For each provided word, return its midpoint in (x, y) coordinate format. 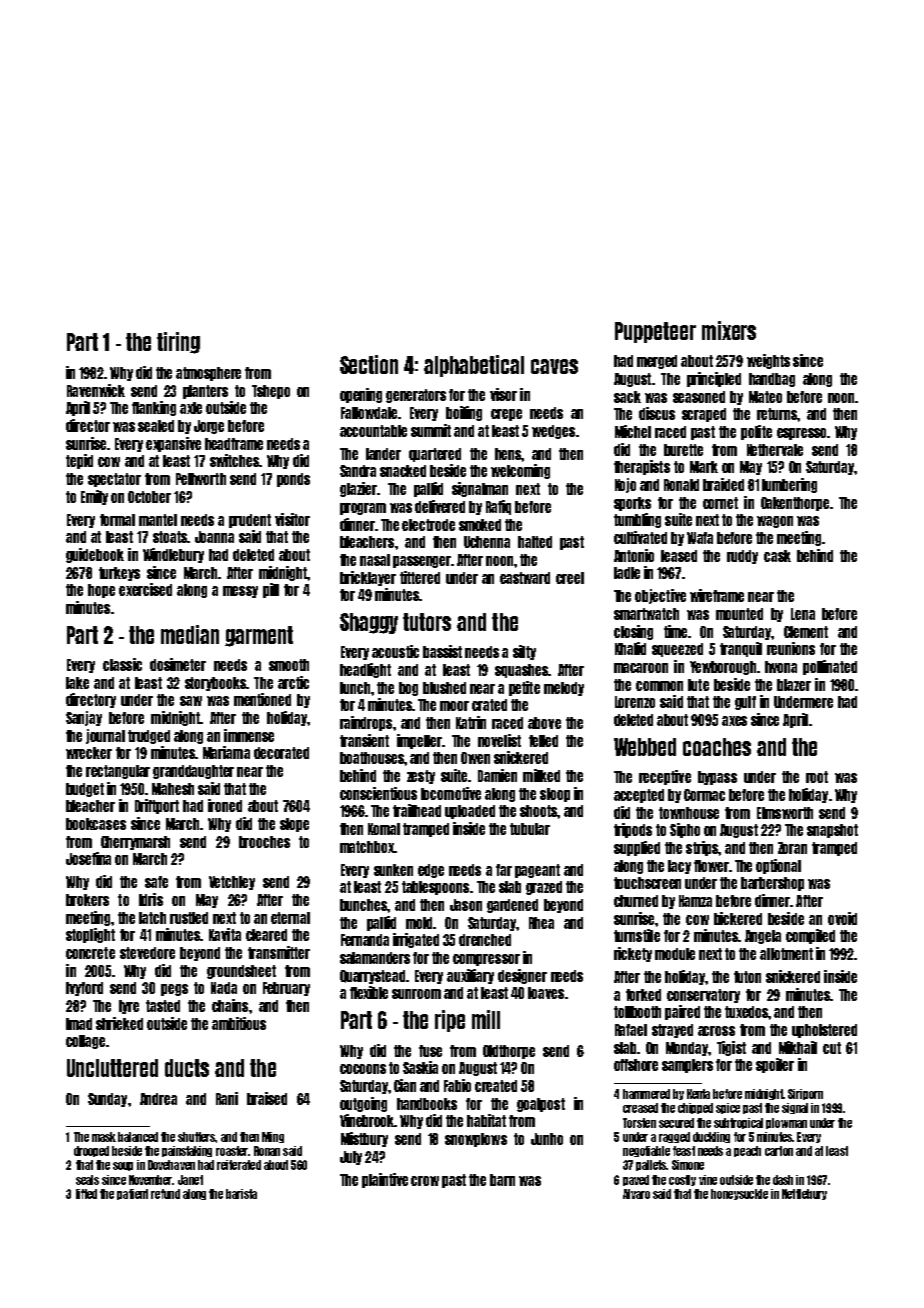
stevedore (147, 953)
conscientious (378, 793)
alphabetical (474, 366)
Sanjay (84, 718)
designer (522, 976)
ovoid (842, 918)
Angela (763, 937)
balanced (138, 1137)
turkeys (119, 574)
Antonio (634, 555)
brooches (264, 842)
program (363, 509)
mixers (729, 330)
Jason (466, 905)
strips (702, 848)
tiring (178, 343)
